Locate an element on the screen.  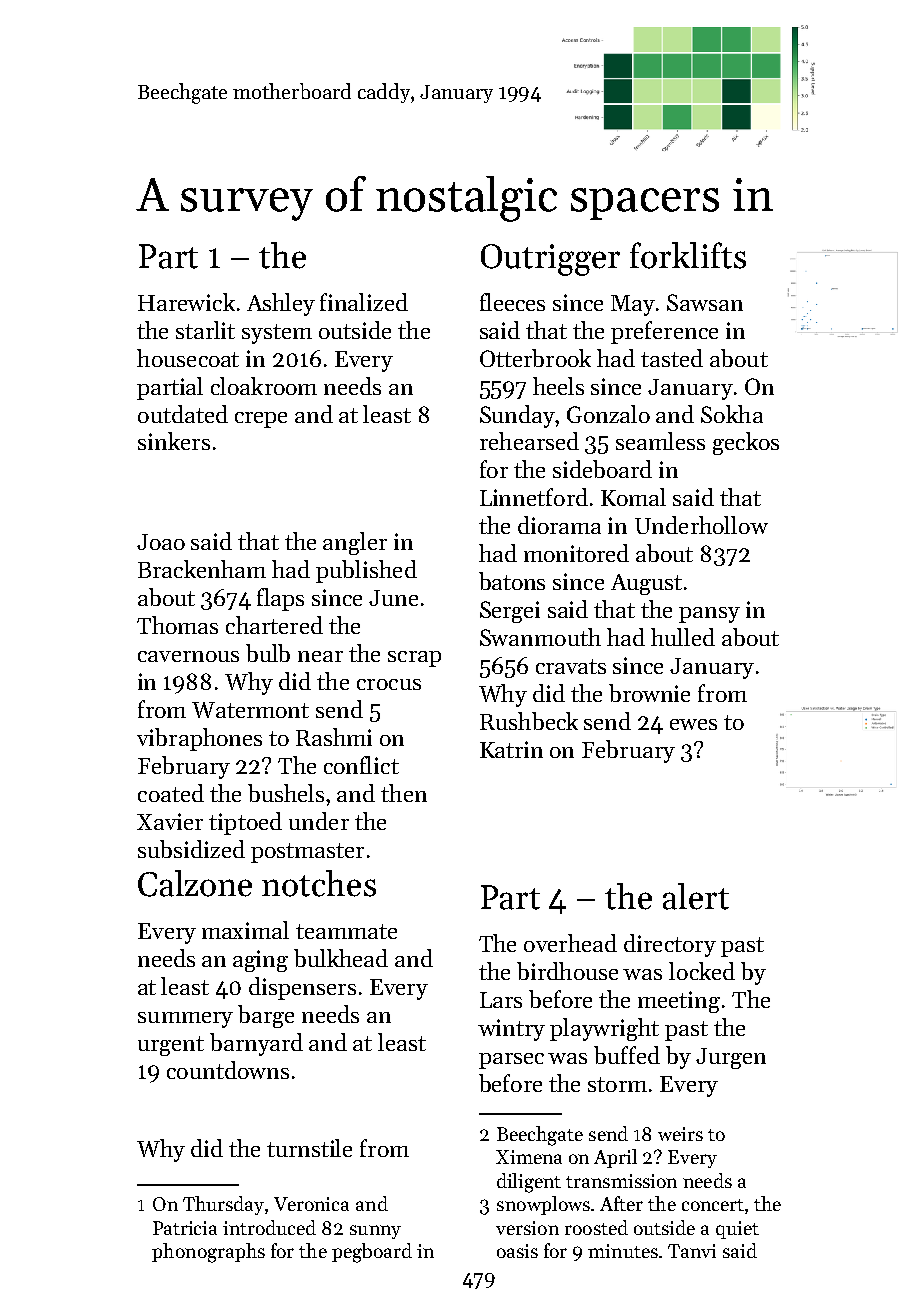
angler is located at coordinates (355, 543).
